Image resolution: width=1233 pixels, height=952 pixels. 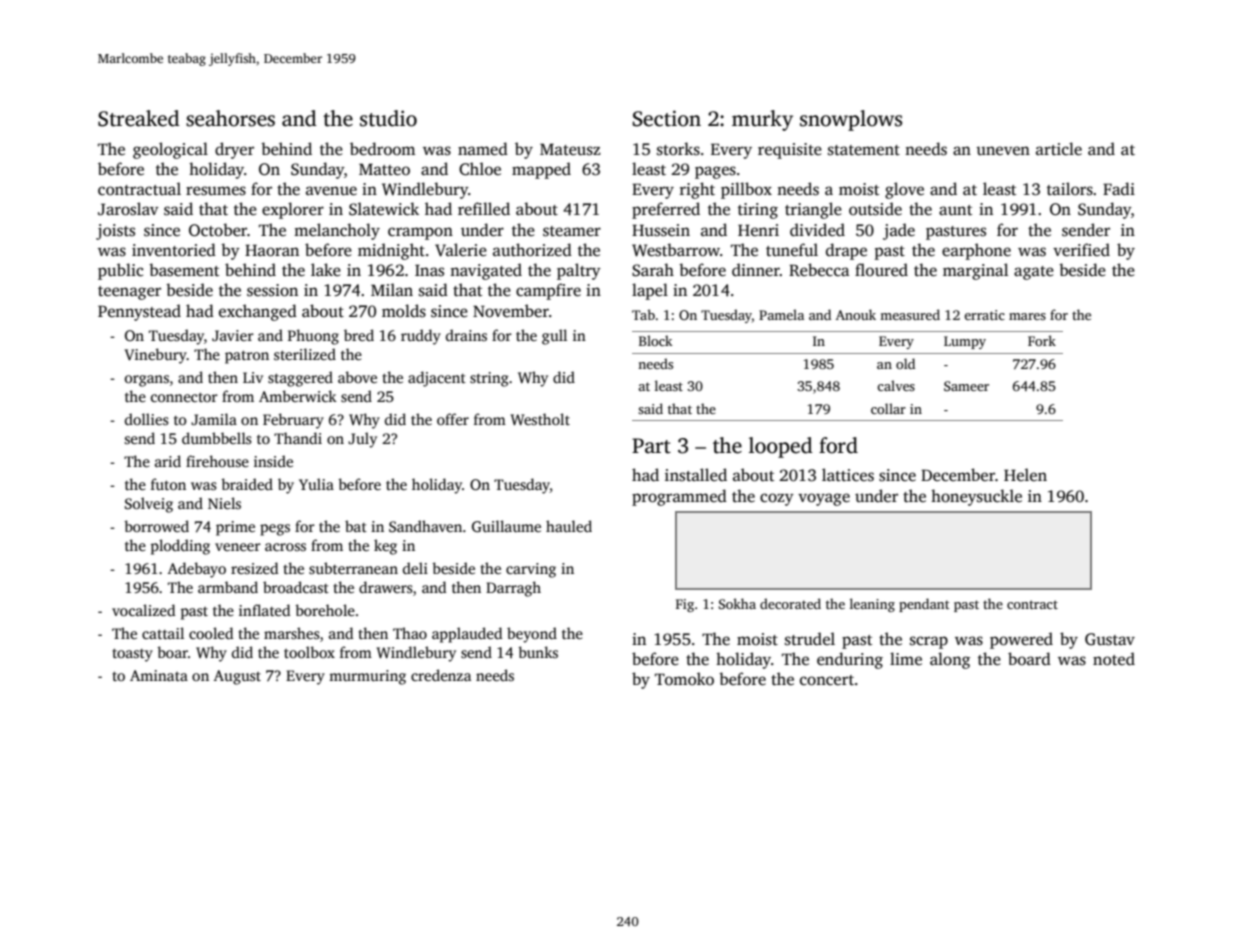 What do you see at coordinates (929, 642) in the screenshot?
I see `scrap` at bounding box center [929, 642].
